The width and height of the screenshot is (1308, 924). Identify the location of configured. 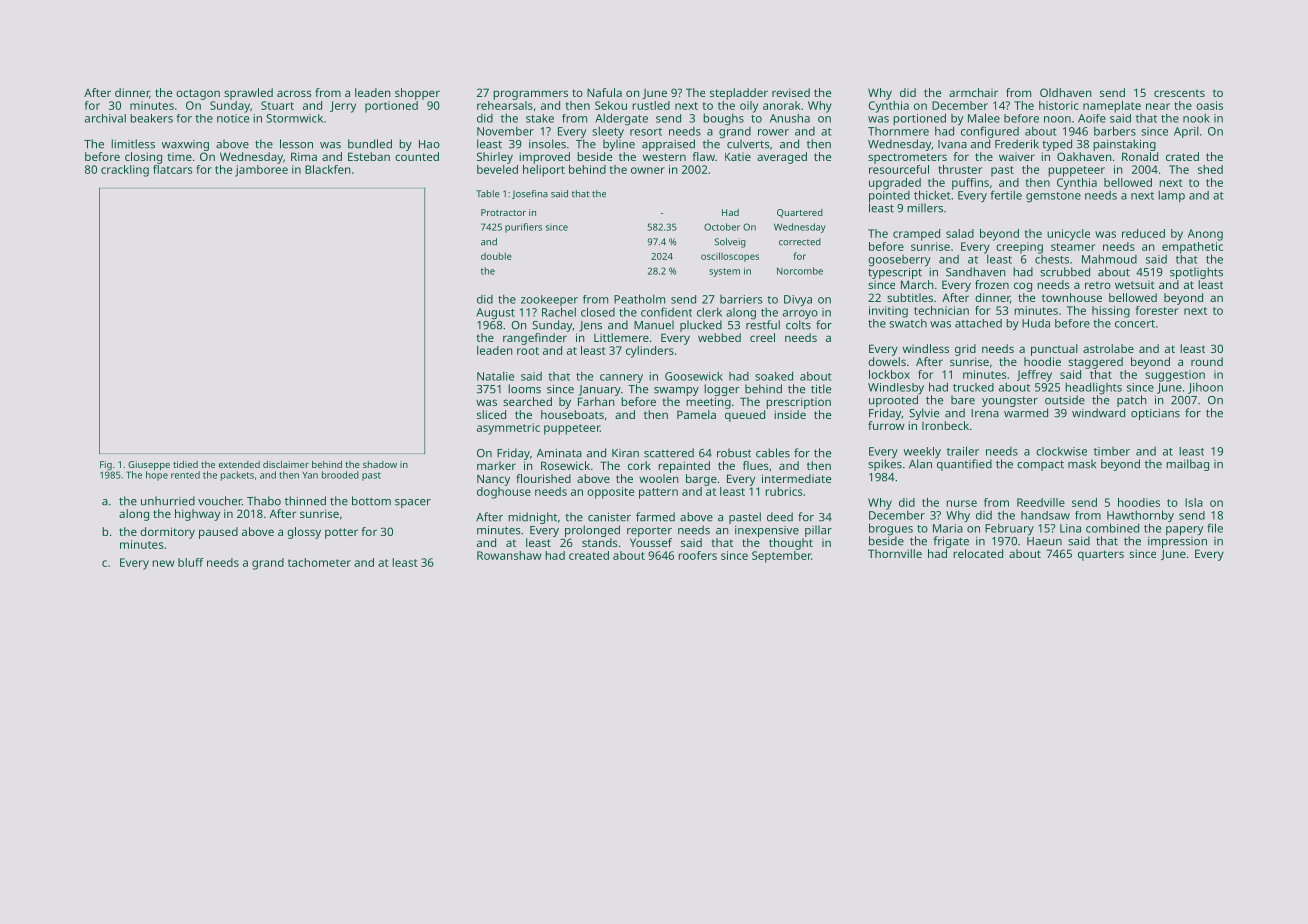
(990, 132).
